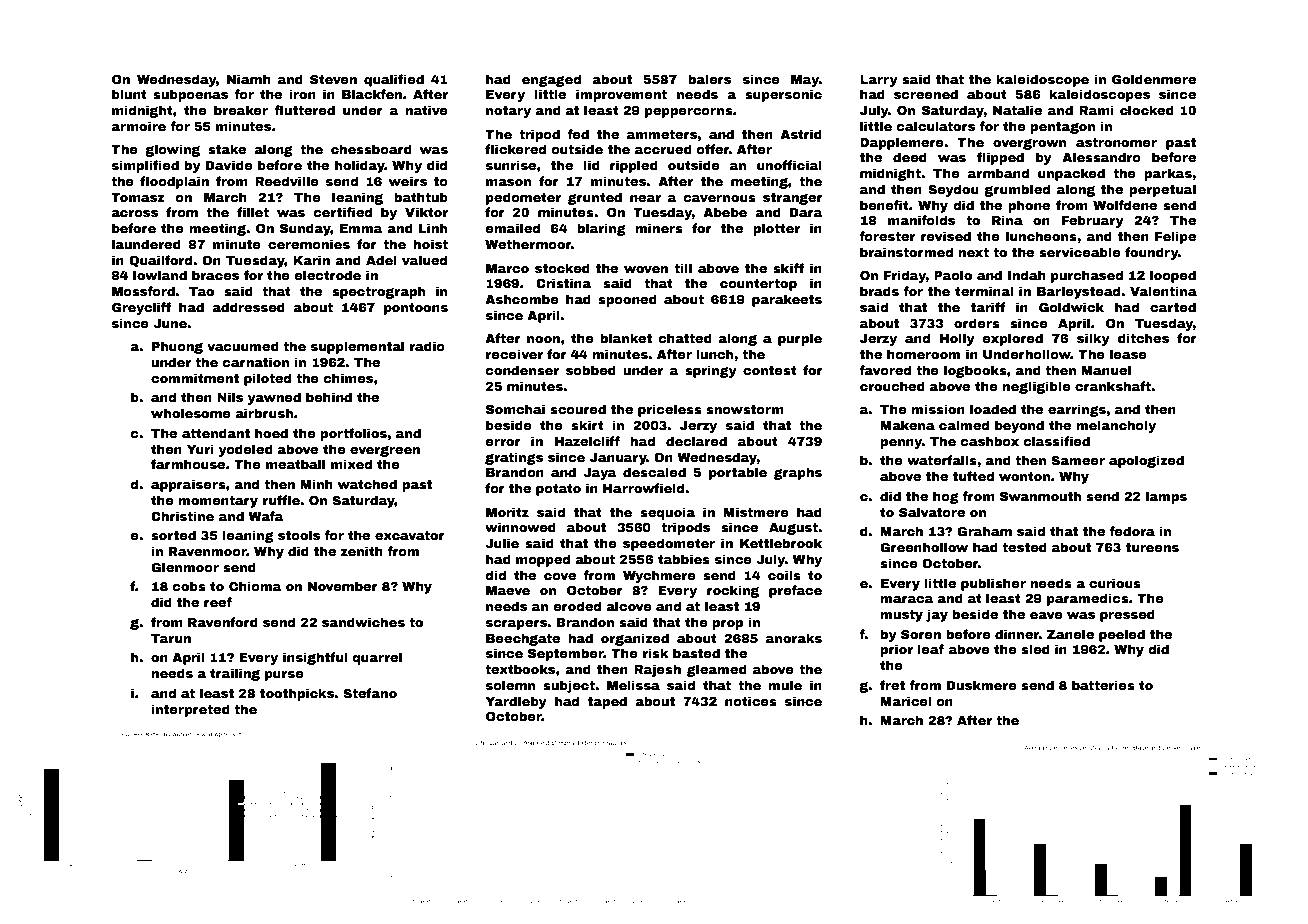  Describe the element at coordinates (297, 694) in the screenshot. I see `toothpicks` at that location.
